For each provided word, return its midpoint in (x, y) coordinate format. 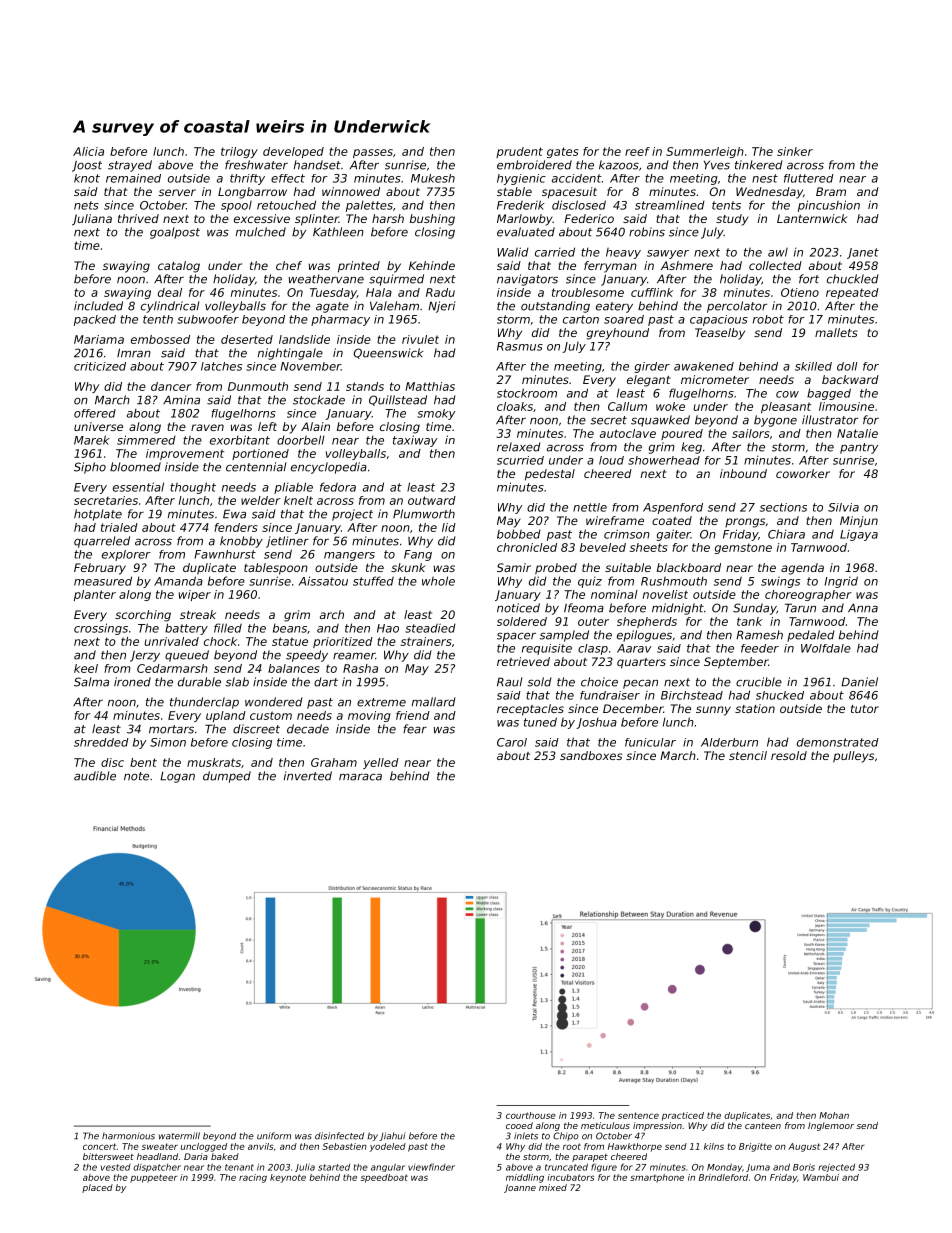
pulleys (853, 757)
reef (637, 151)
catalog (179, 267)
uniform (274, 1136)
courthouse (531, 1115)
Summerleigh (705, 152)
